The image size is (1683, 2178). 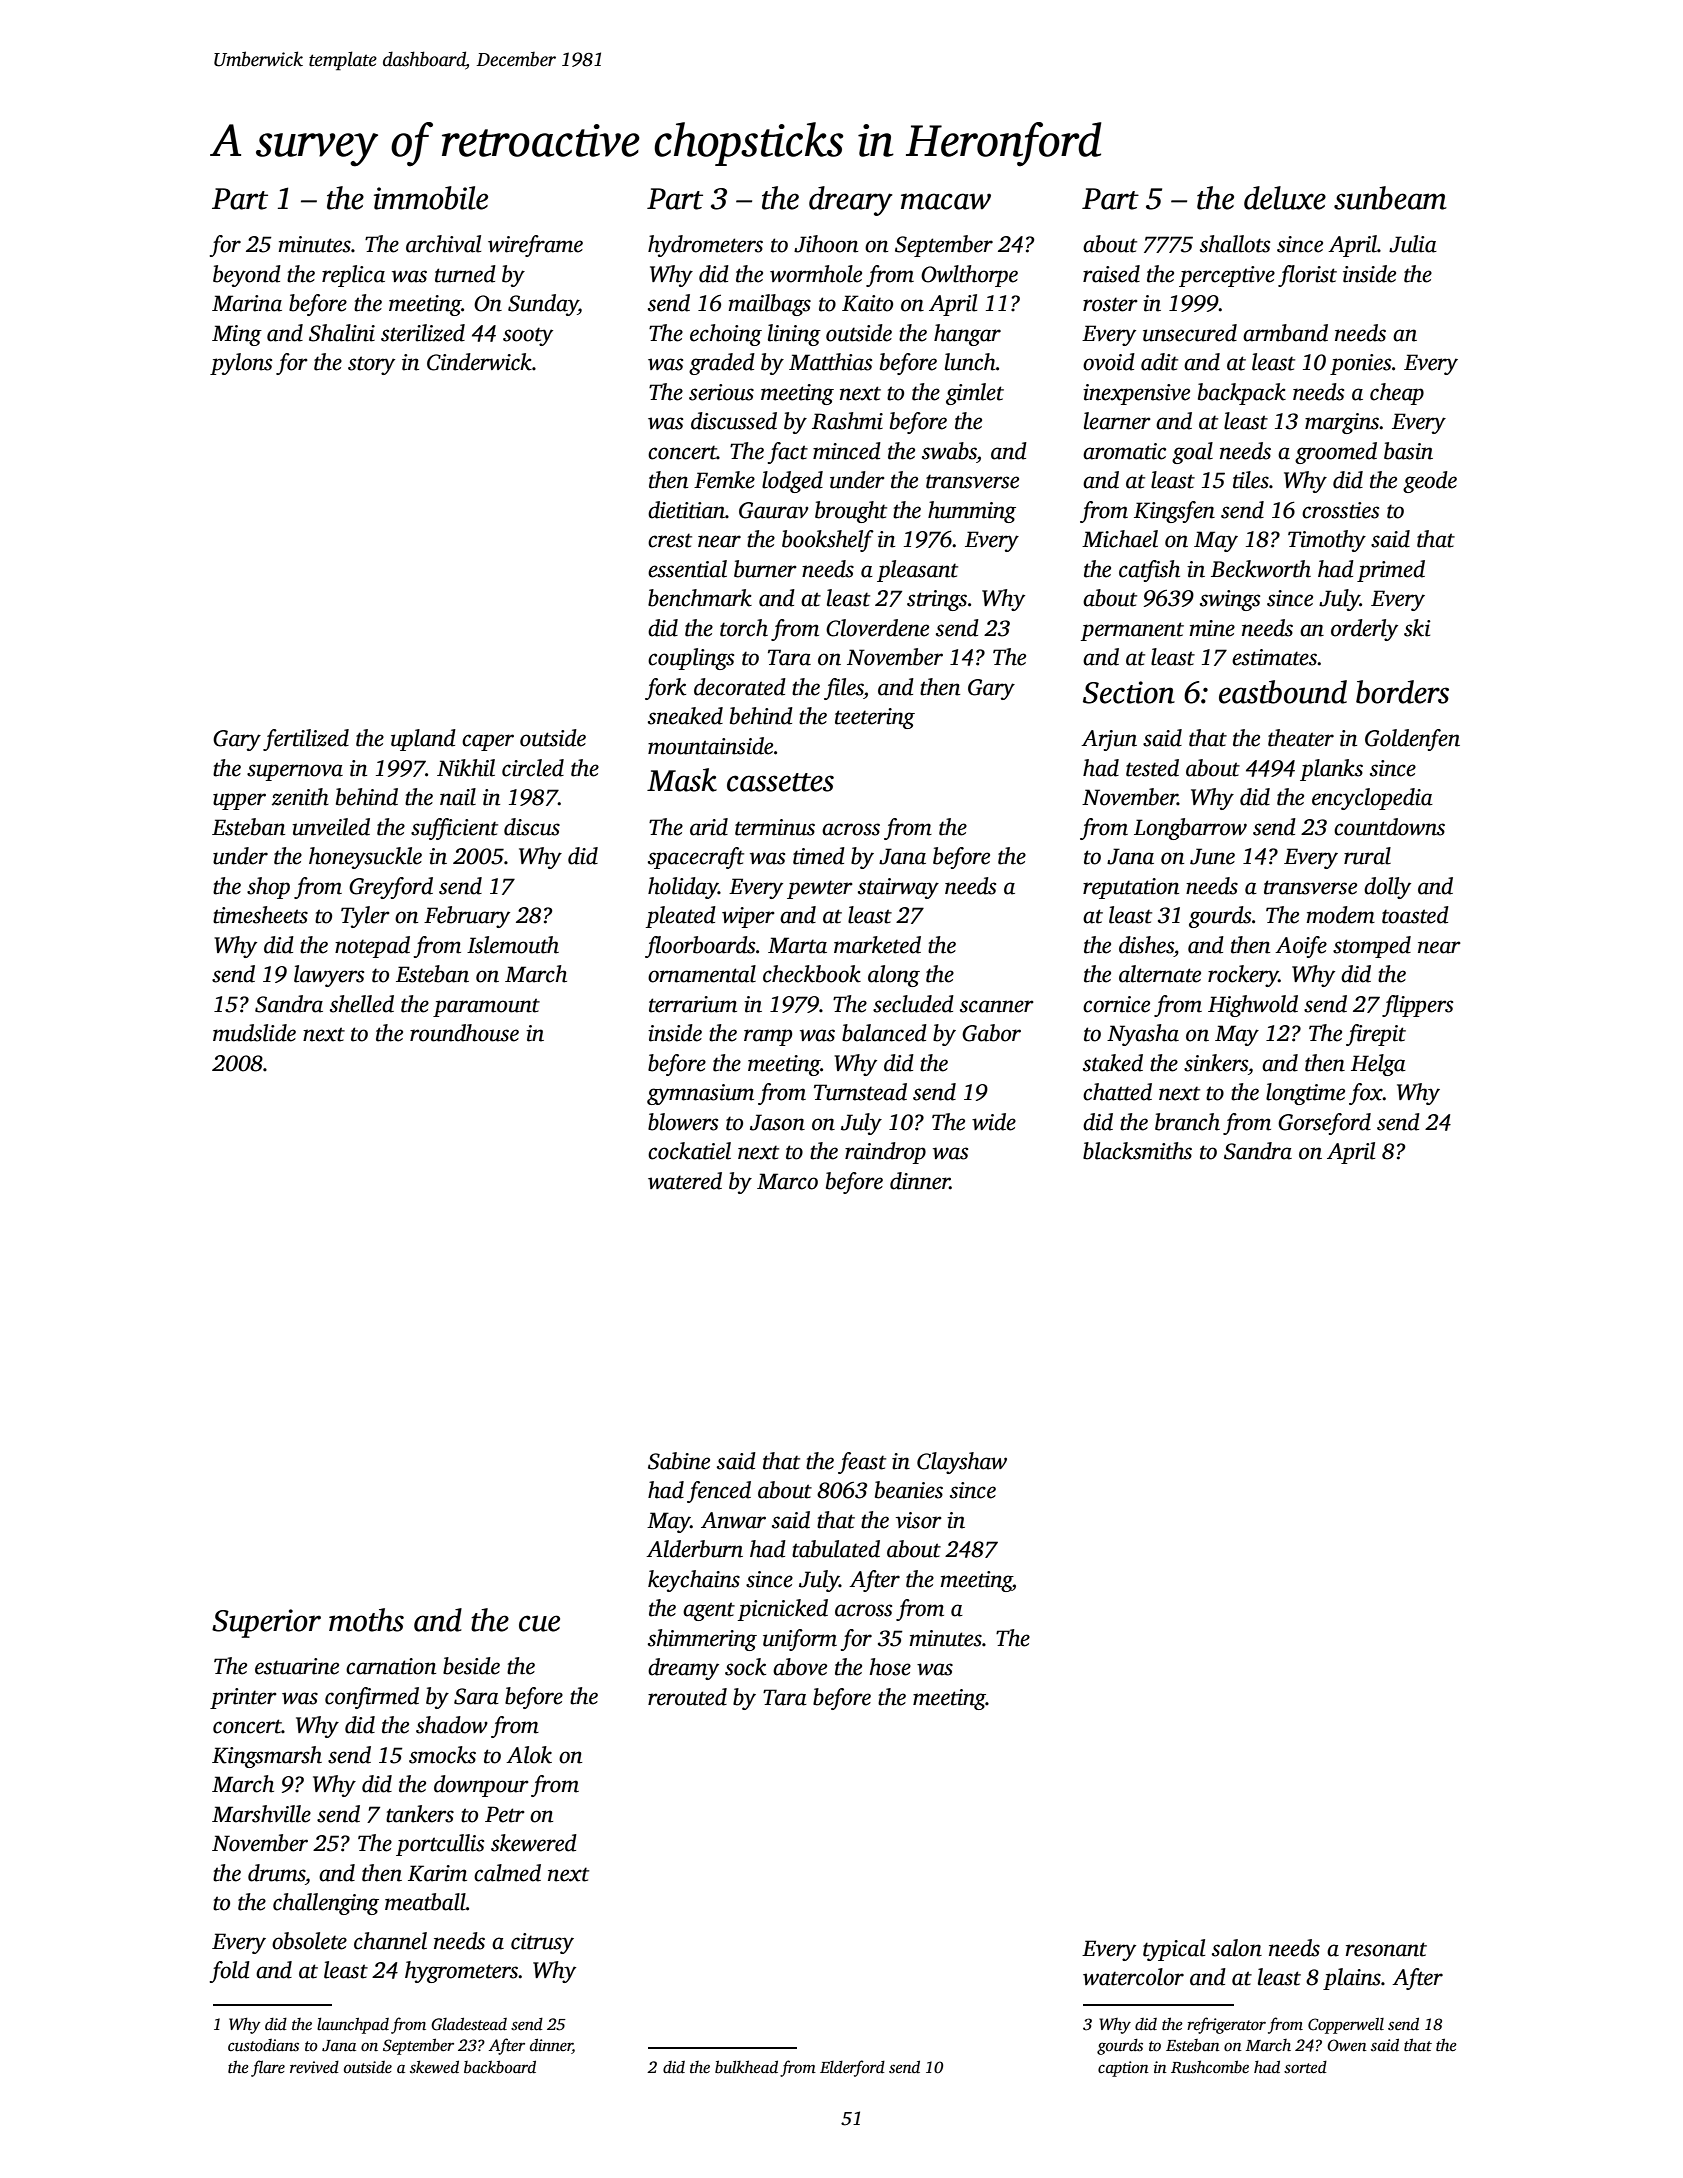 I want to click on cheap, so click(x=1397, y=394).
